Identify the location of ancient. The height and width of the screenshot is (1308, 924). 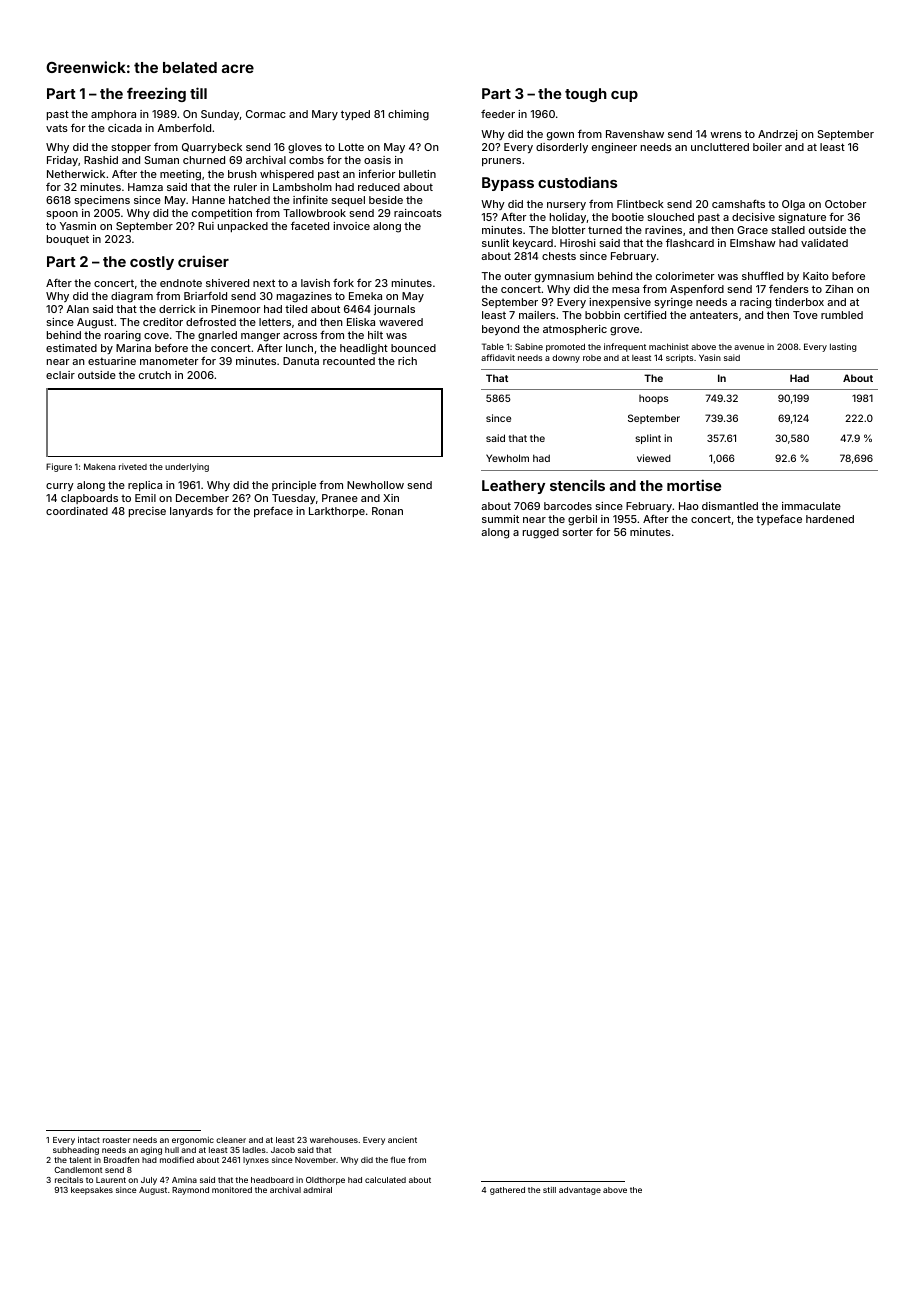
(402, 1140).
